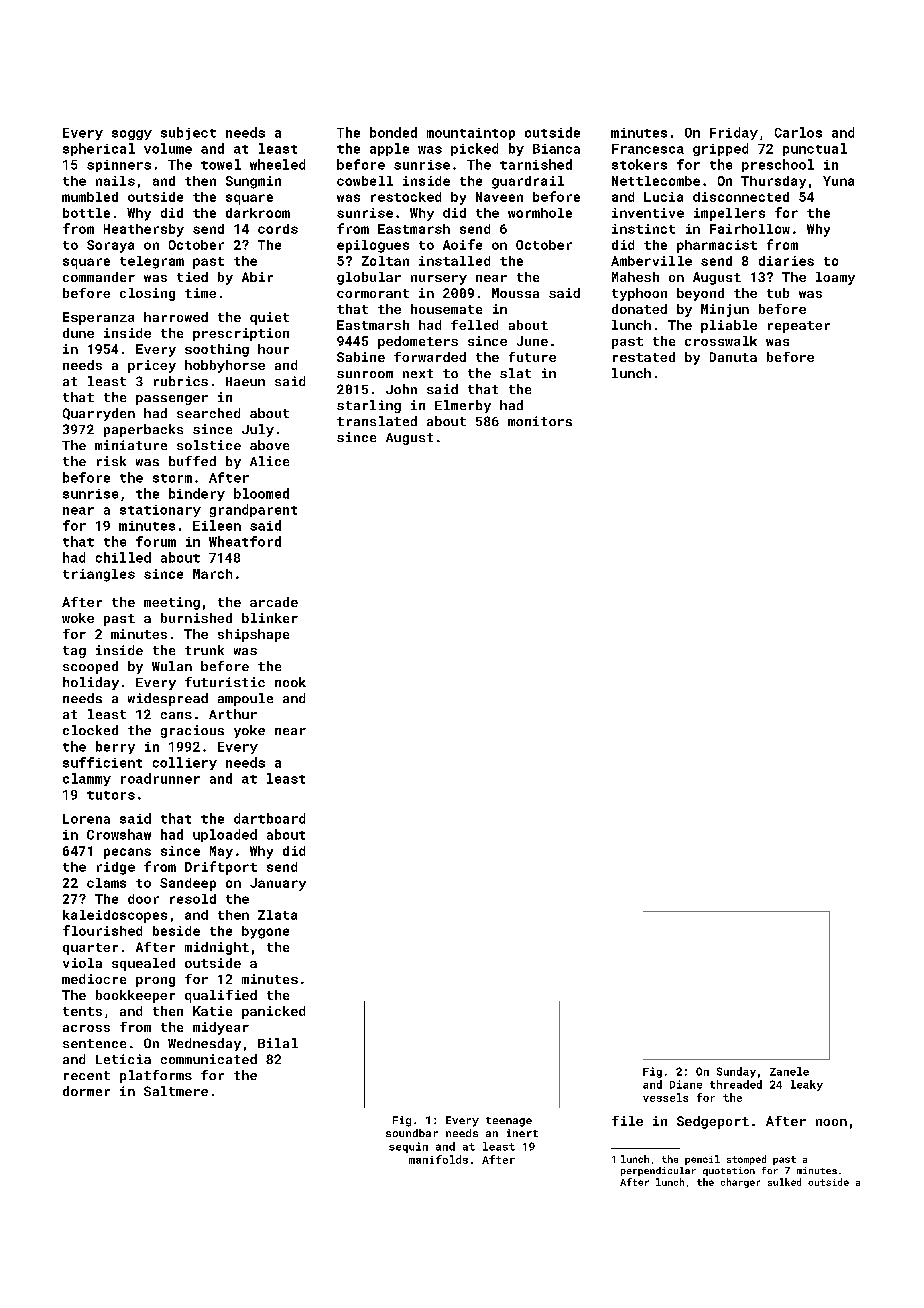 The height and width of the page is (1308, 924). Describe the element at coordinates (193, 899) in the page. I see `resold` at that location.
